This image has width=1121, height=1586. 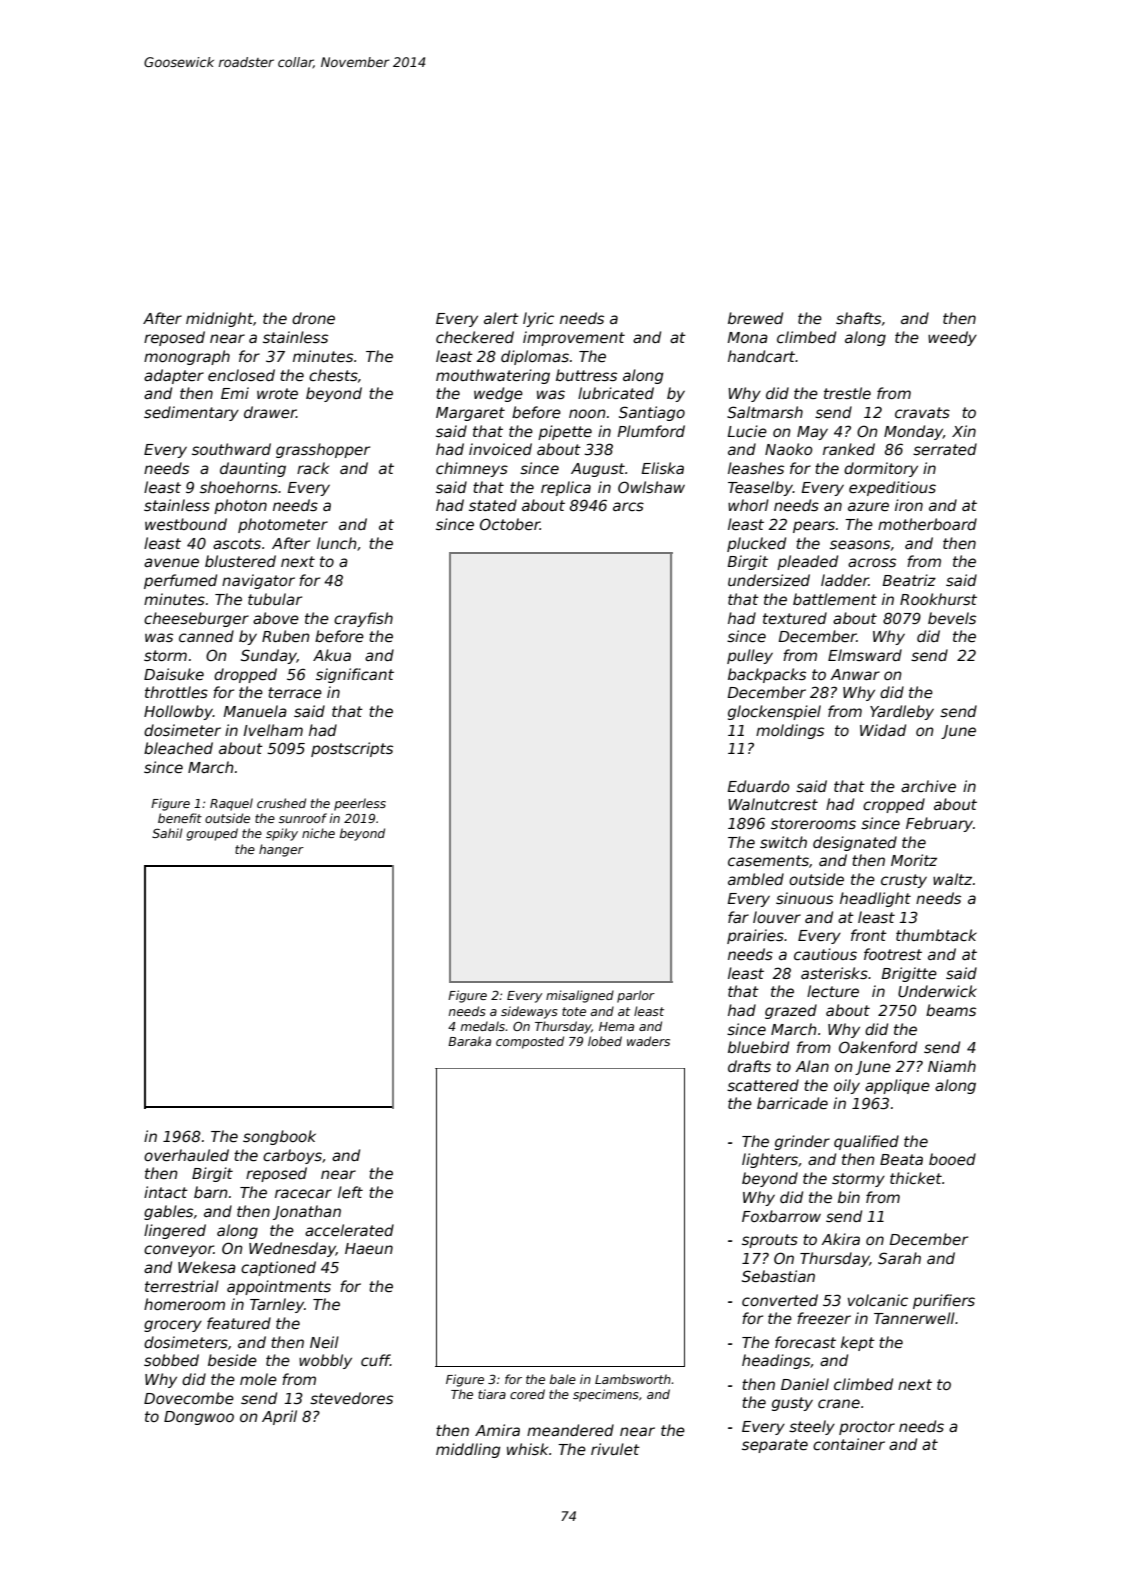 I want to click on April, so click(x=279, y=1417).
